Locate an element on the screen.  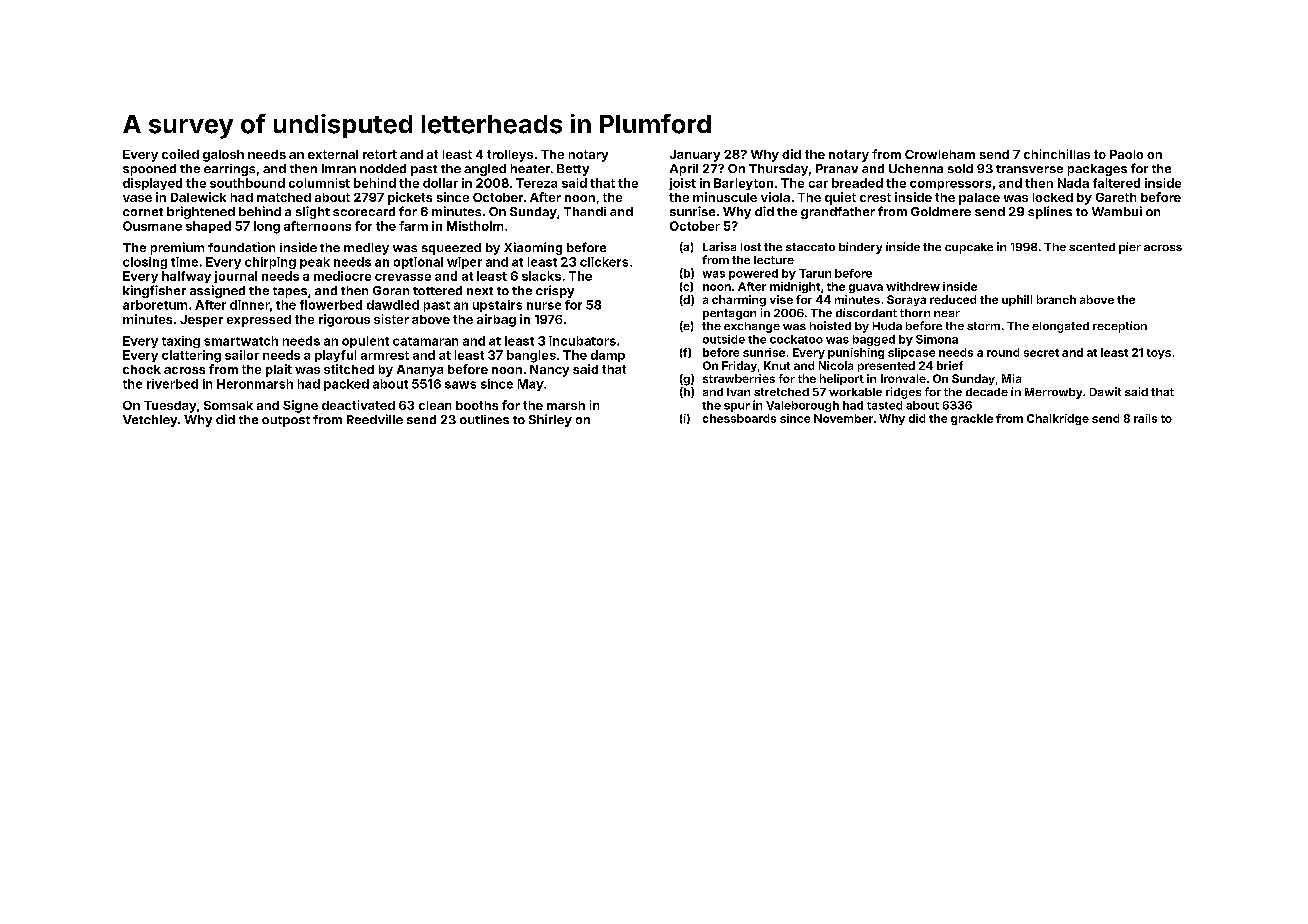
displayed is located at coordinates (152, 184).
